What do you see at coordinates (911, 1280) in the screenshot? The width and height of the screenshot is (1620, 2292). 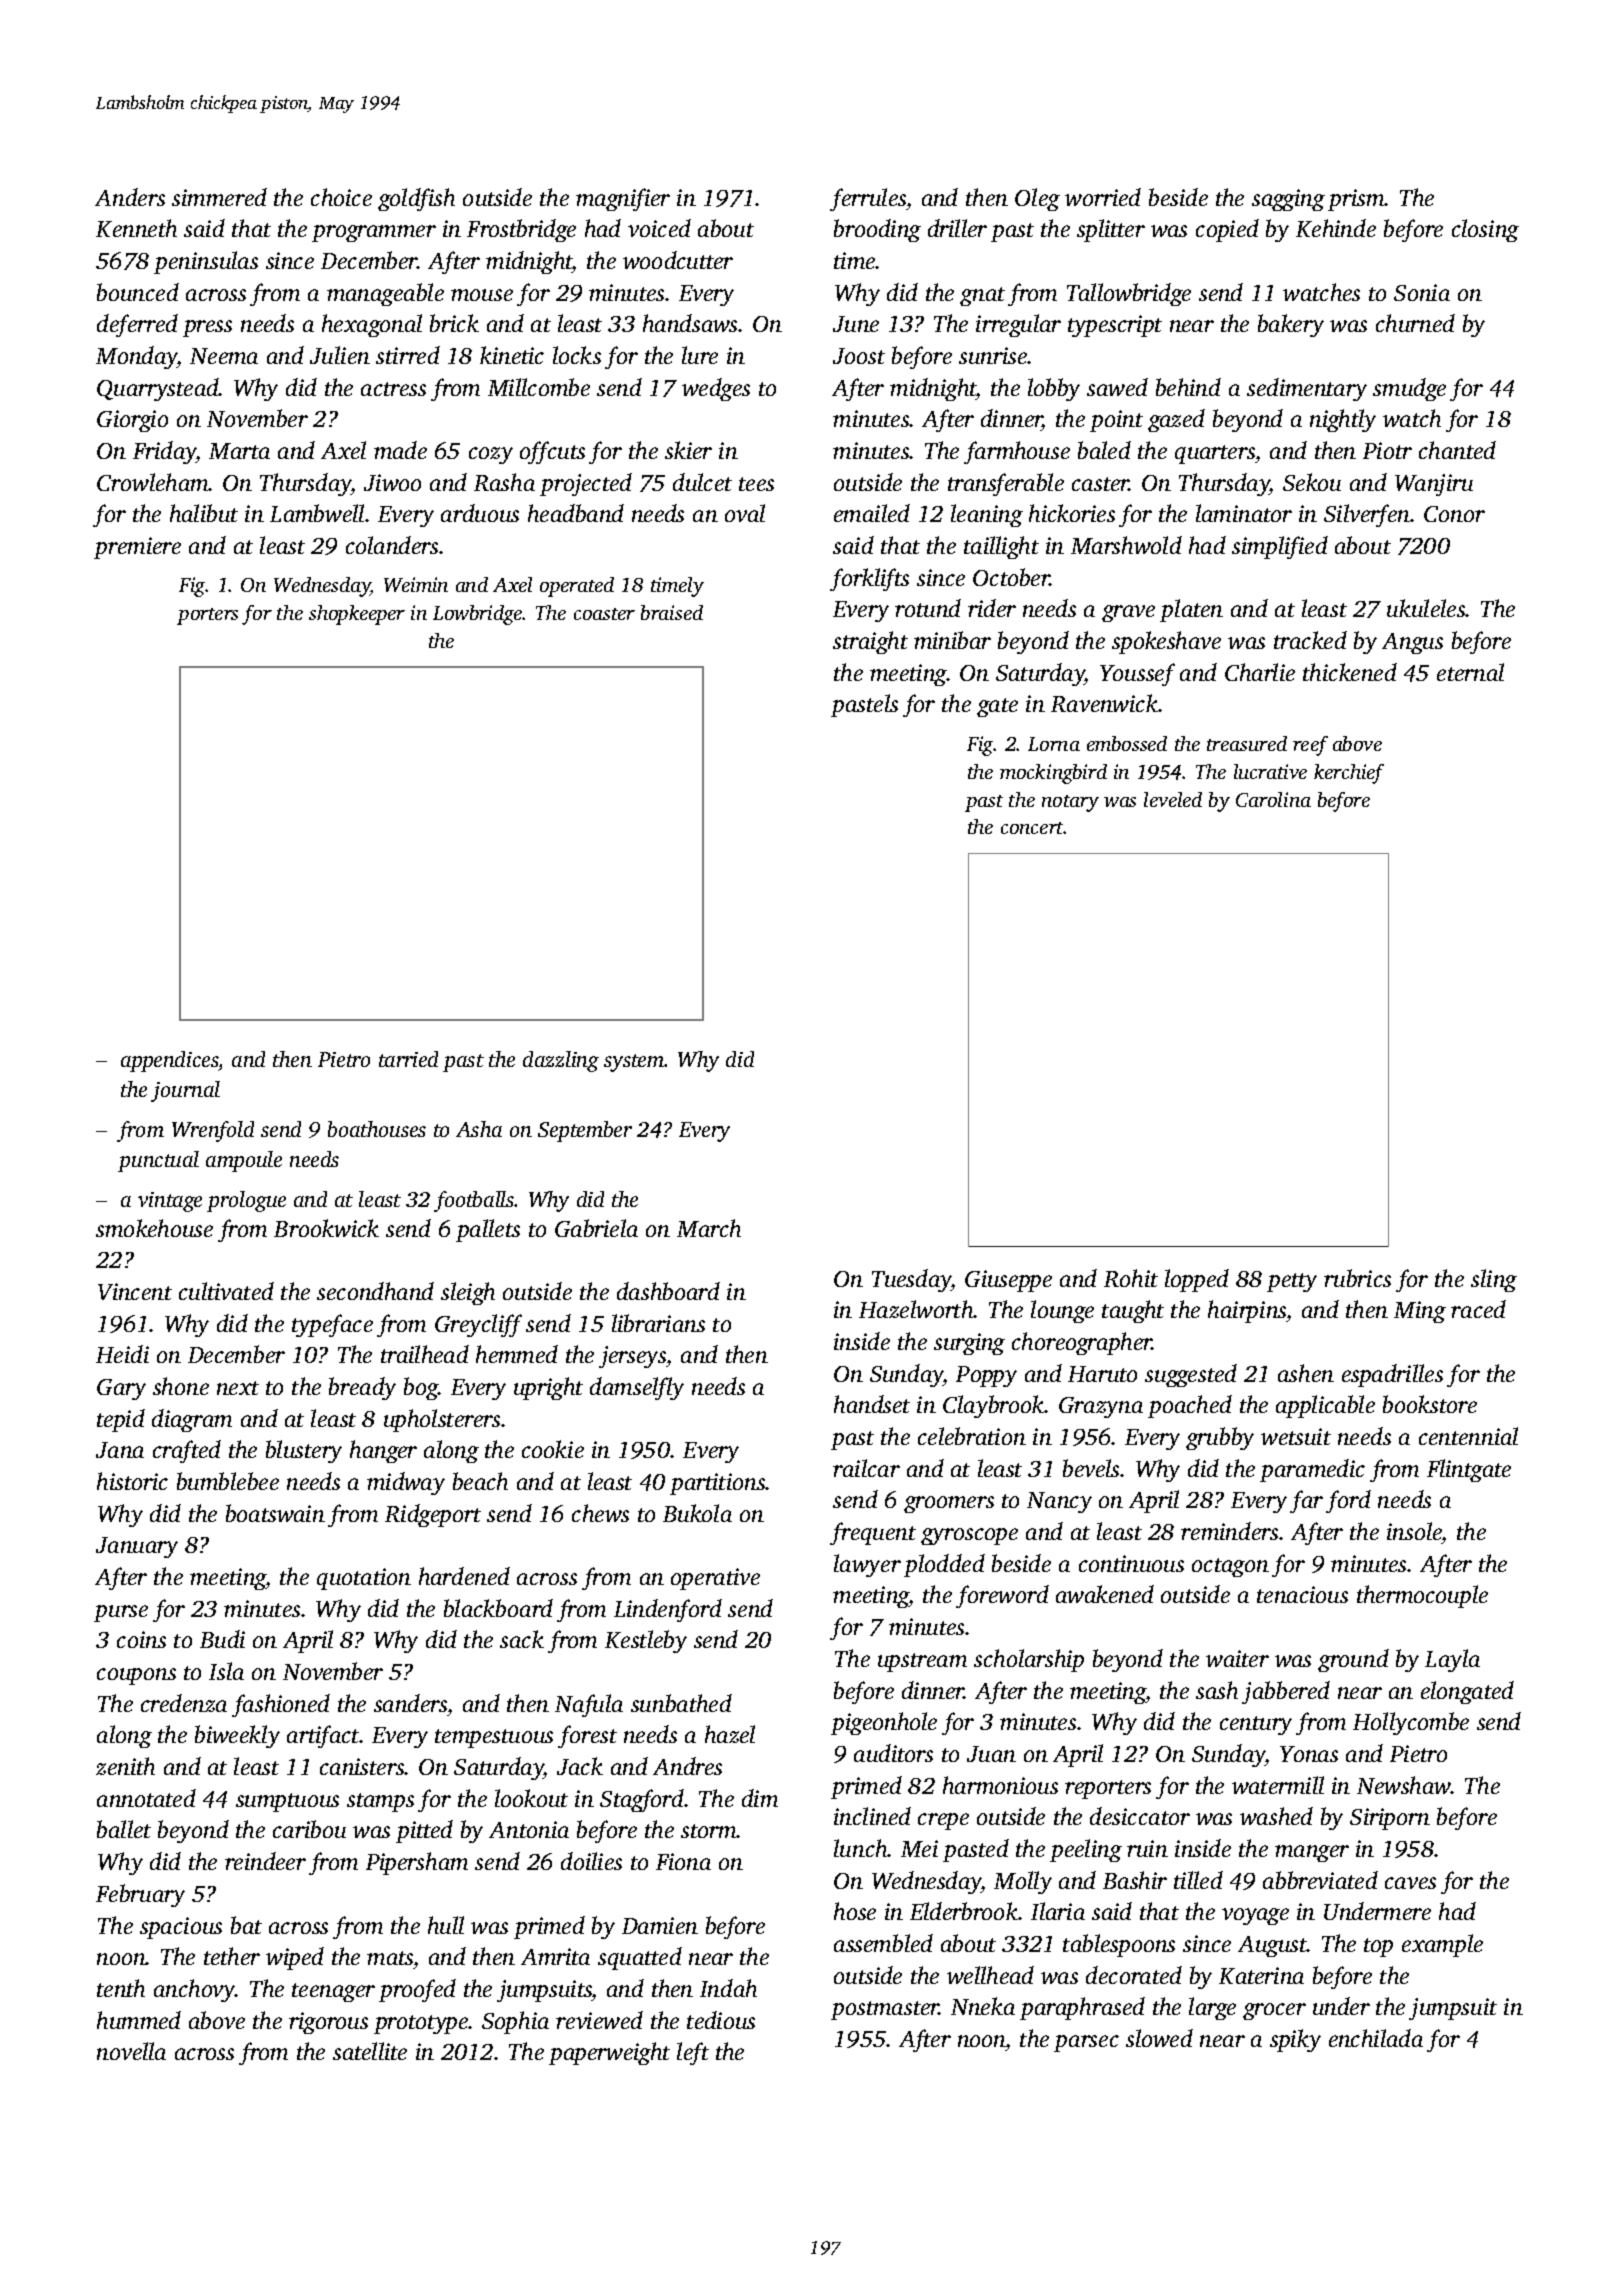 I see `Tuesday` at bounding box center [911, 1280].
